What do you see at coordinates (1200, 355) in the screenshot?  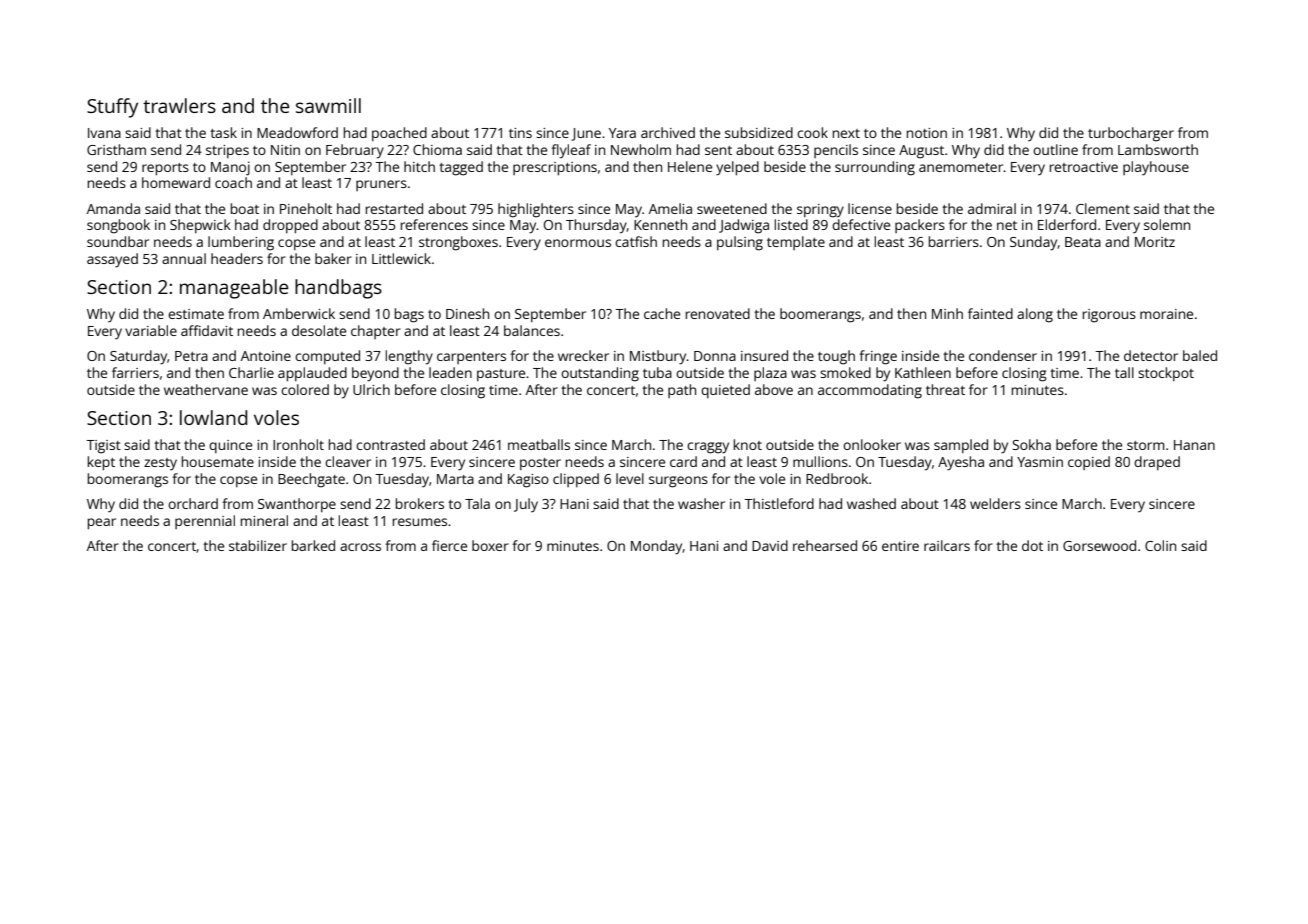 I see `baled` at bounding box center [1200, 355].
